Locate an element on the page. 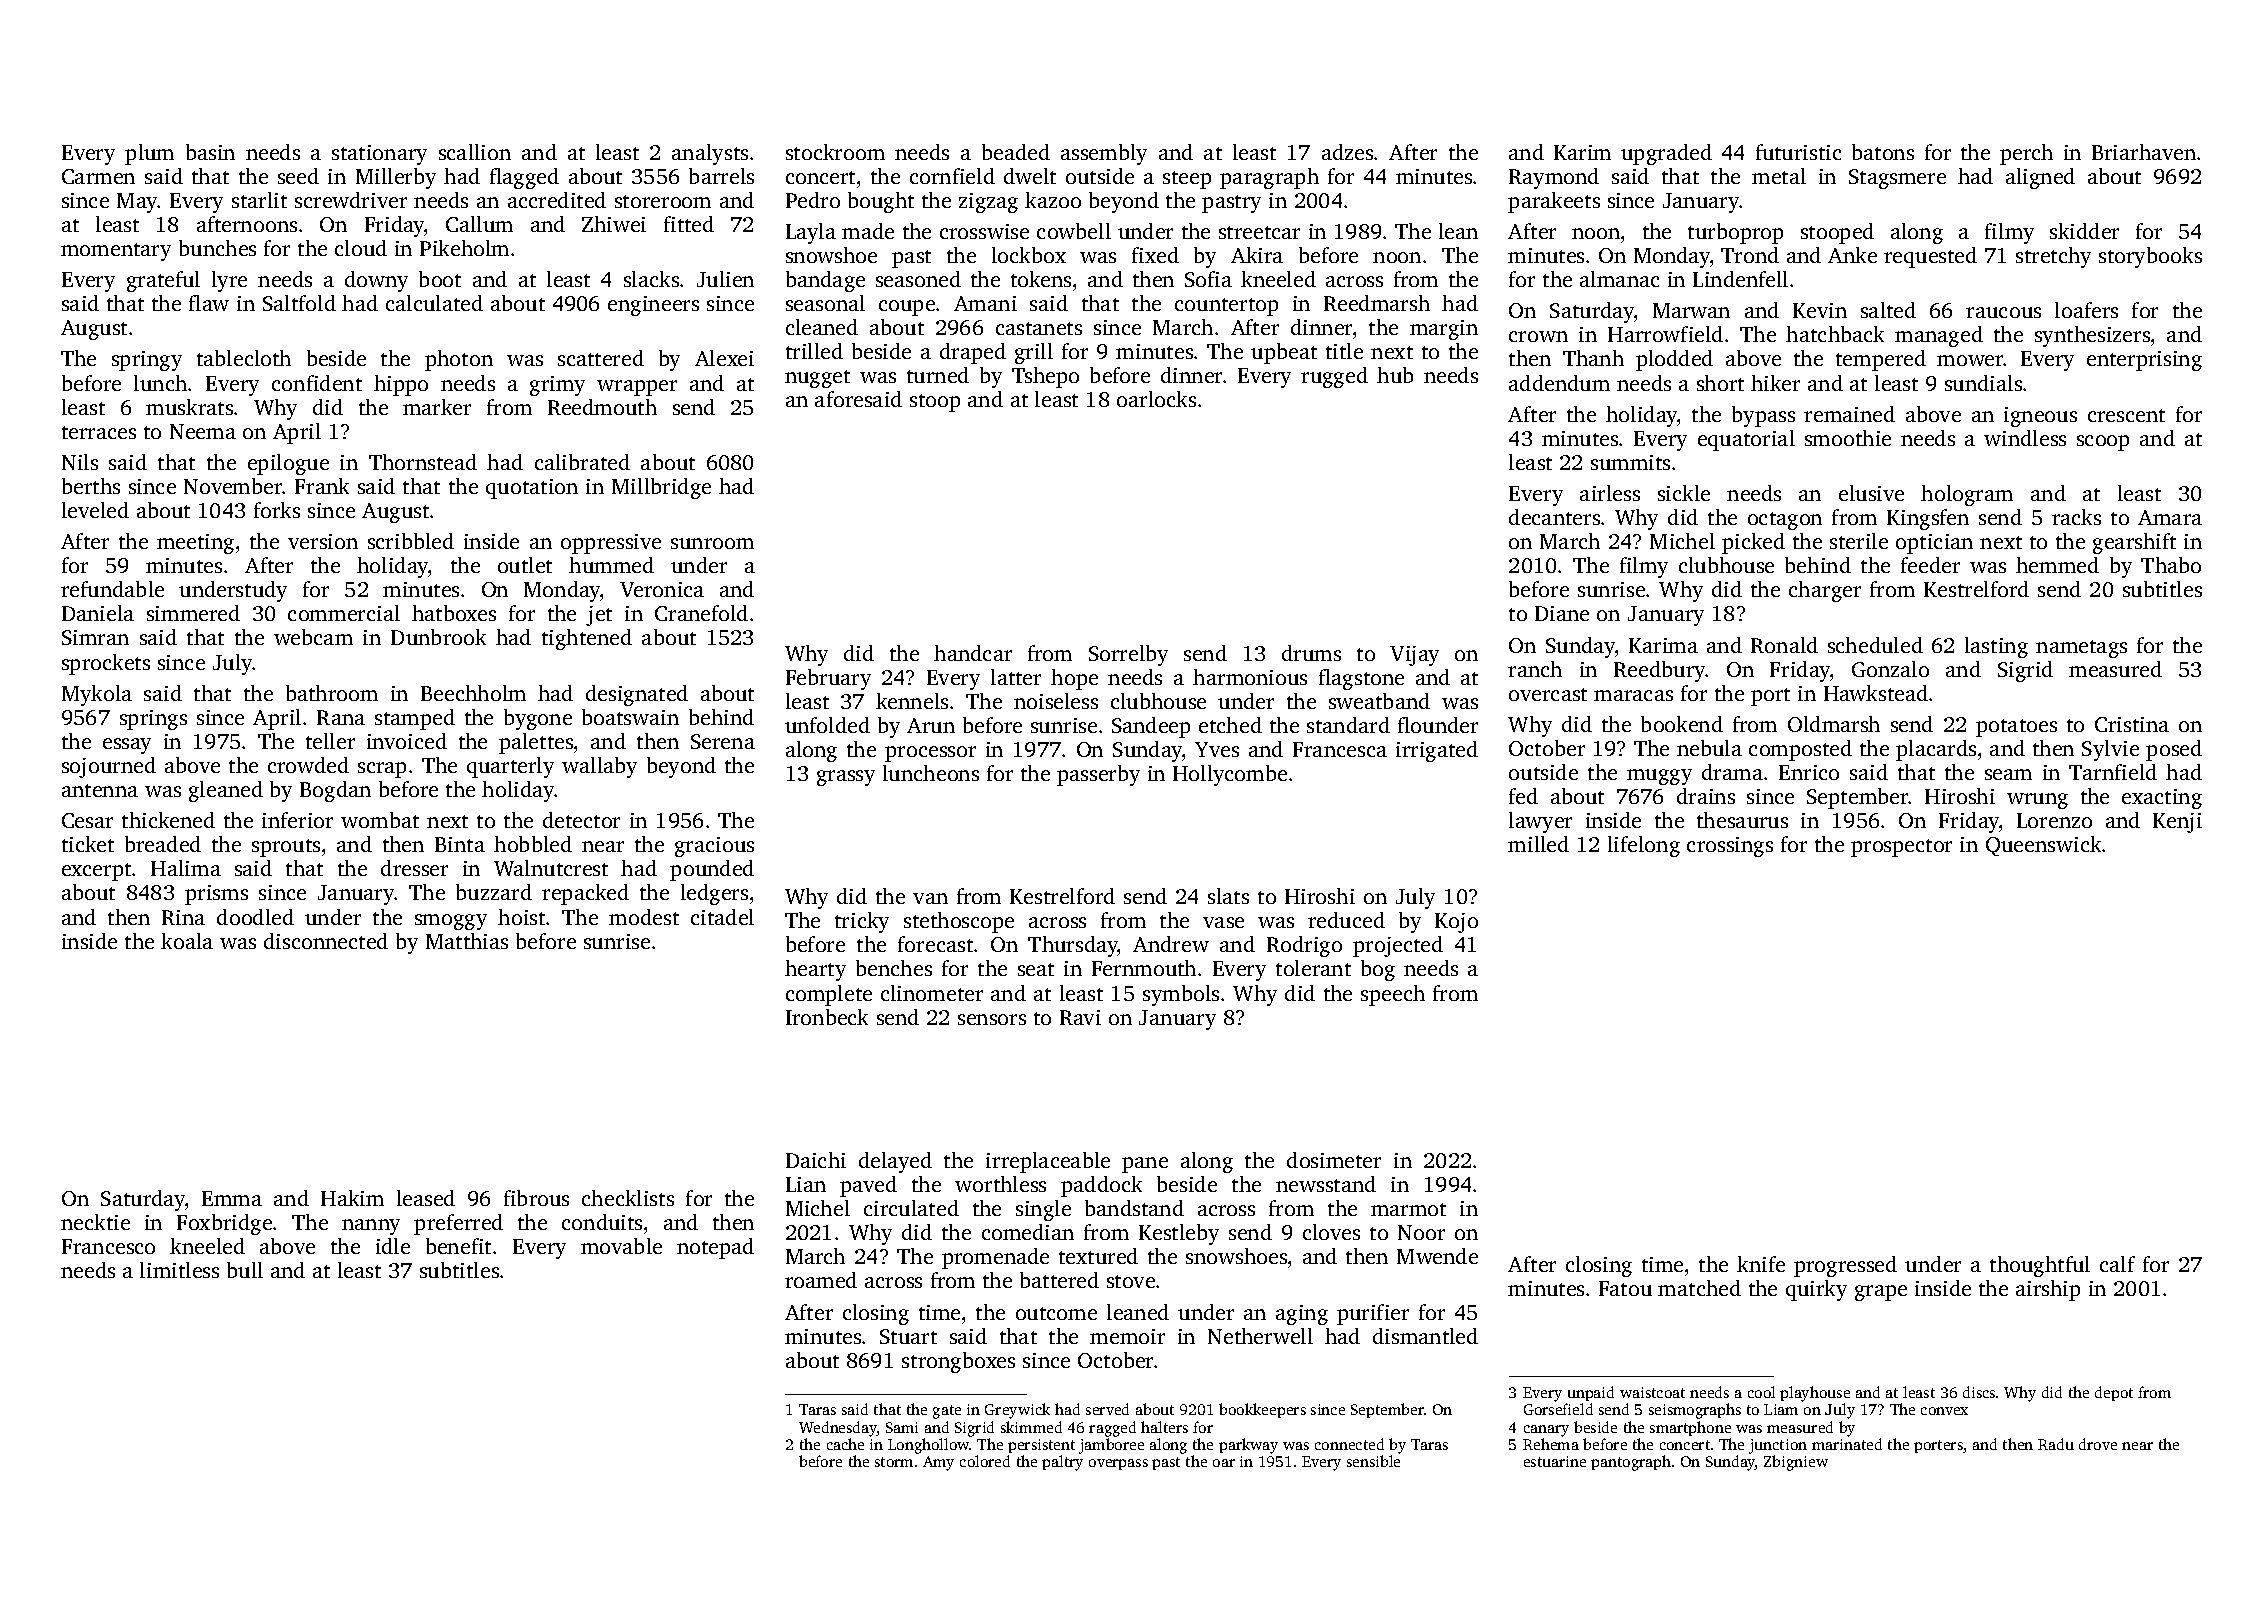 The width and height of the document is (2264, 1601). limitless is located at coordinates (179, 1270).
